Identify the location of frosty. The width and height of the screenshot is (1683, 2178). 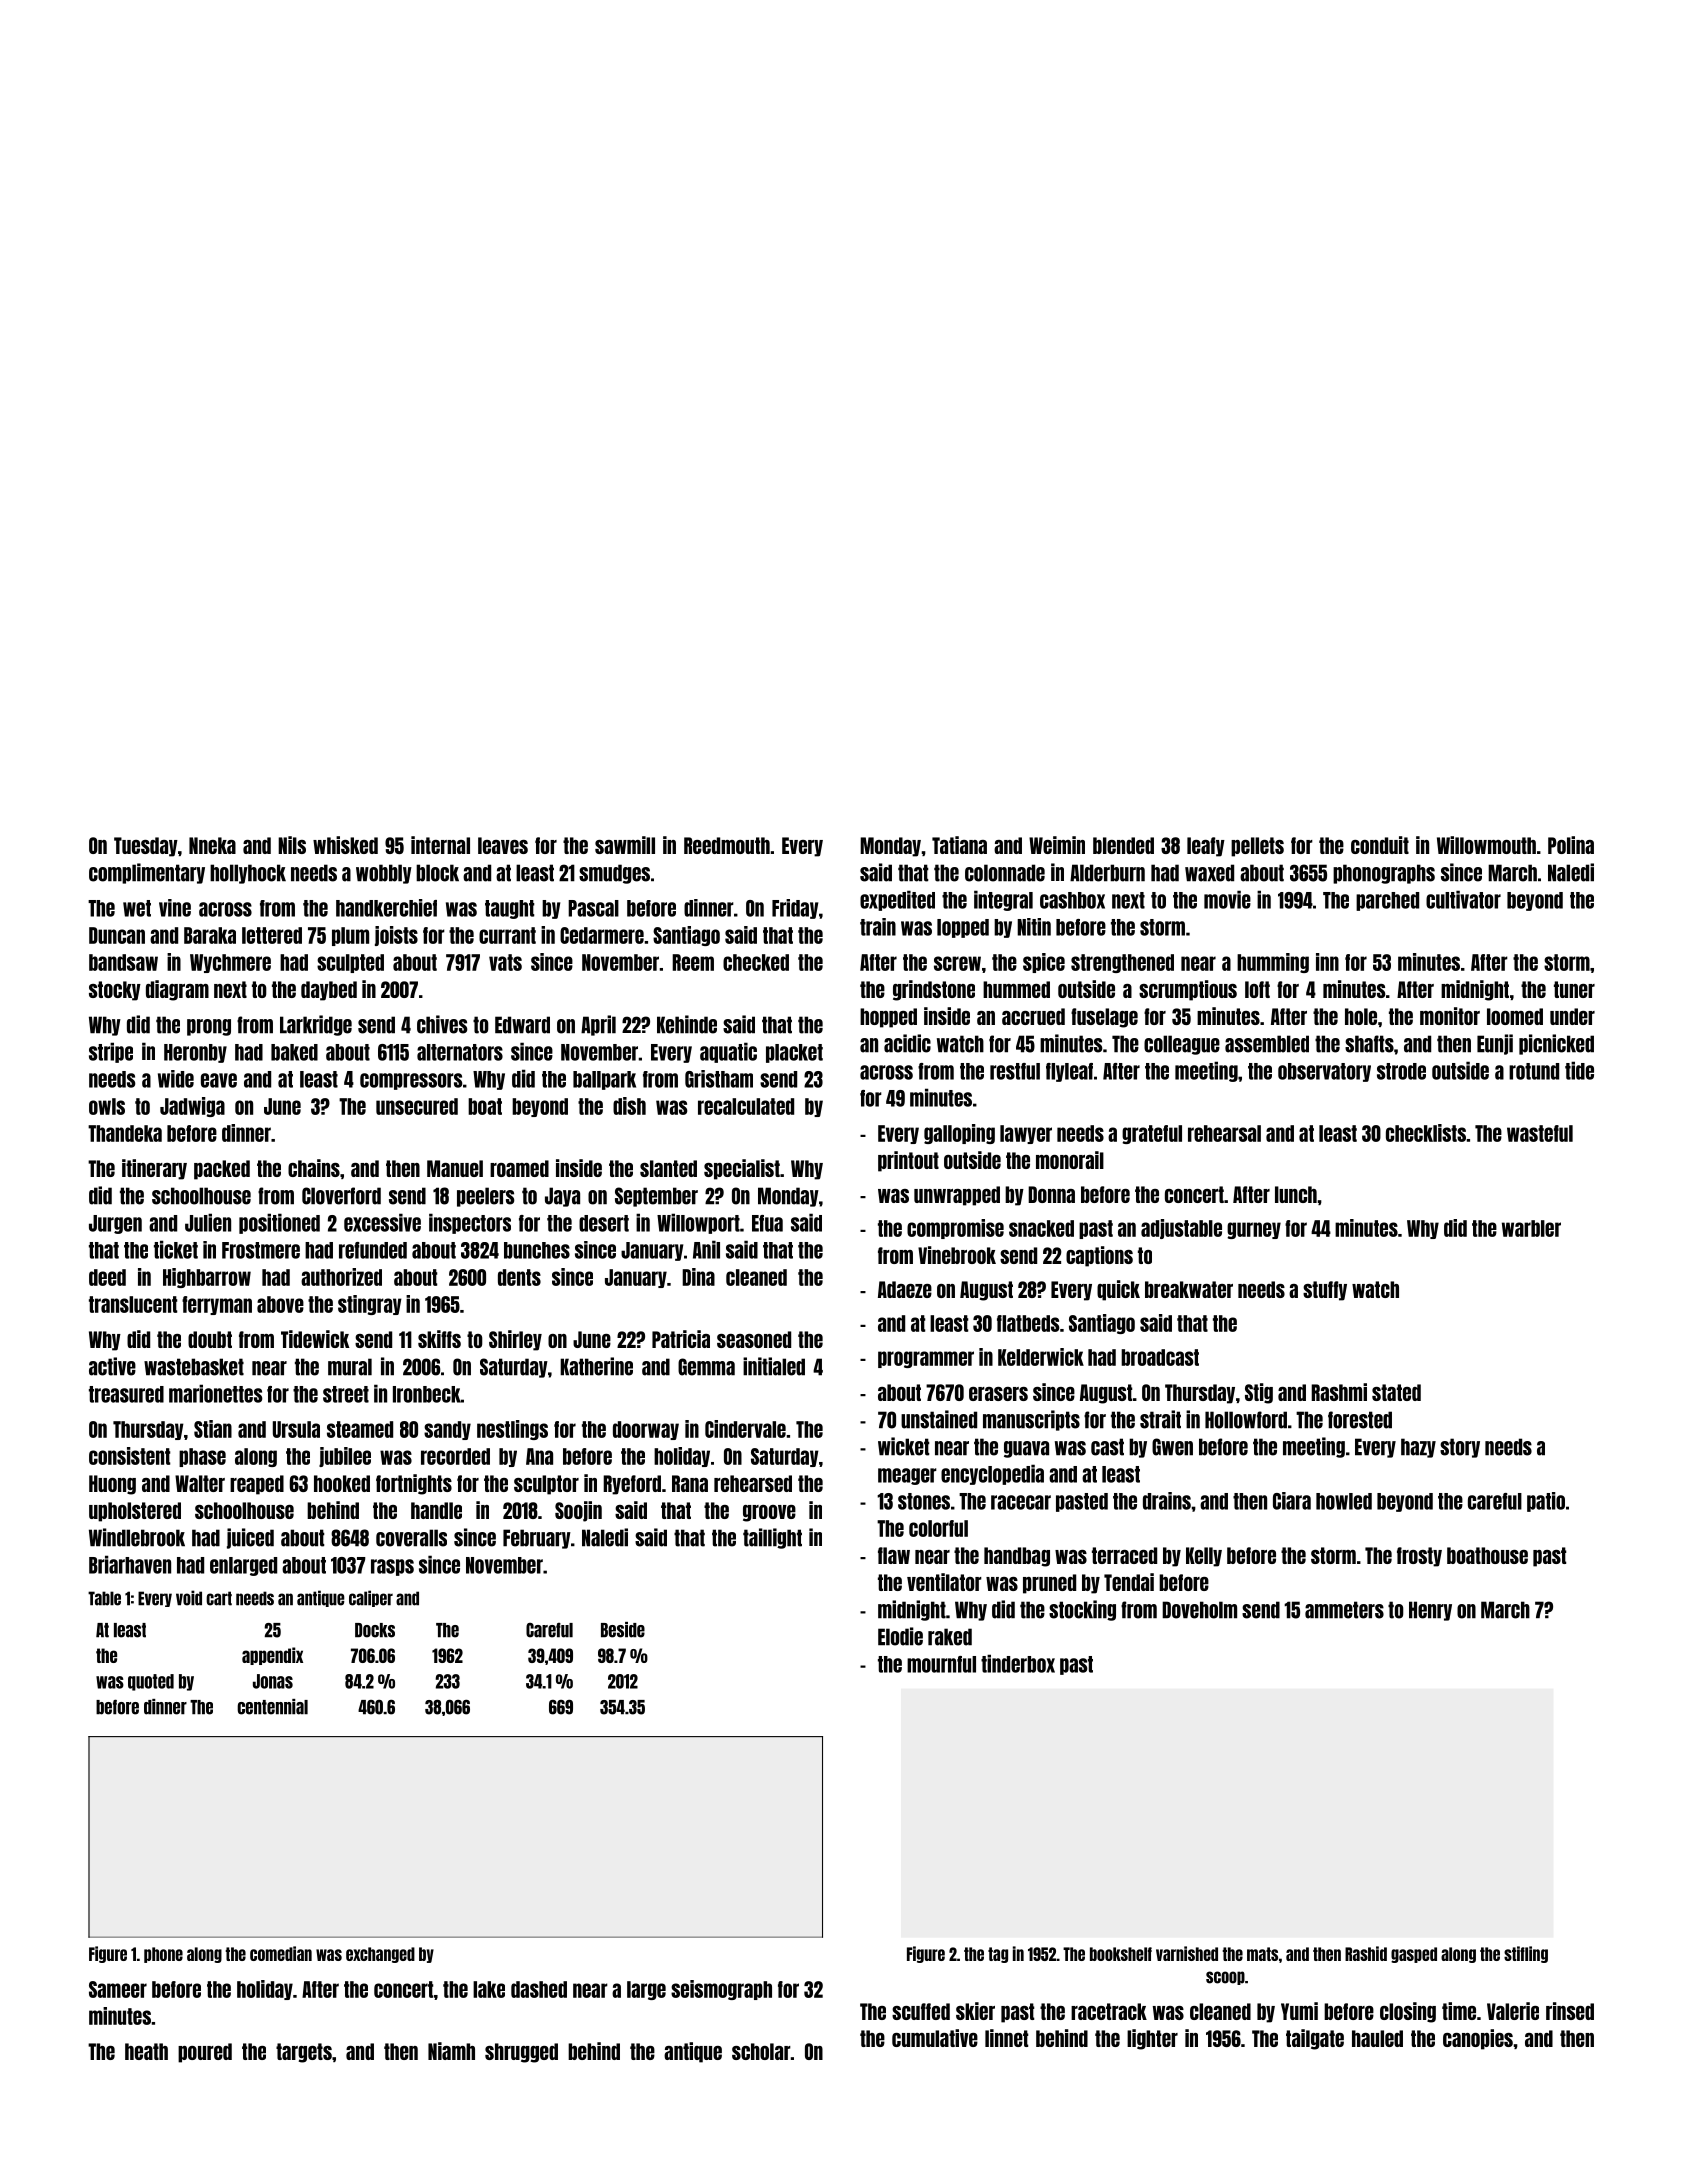
(1419, 1557).
